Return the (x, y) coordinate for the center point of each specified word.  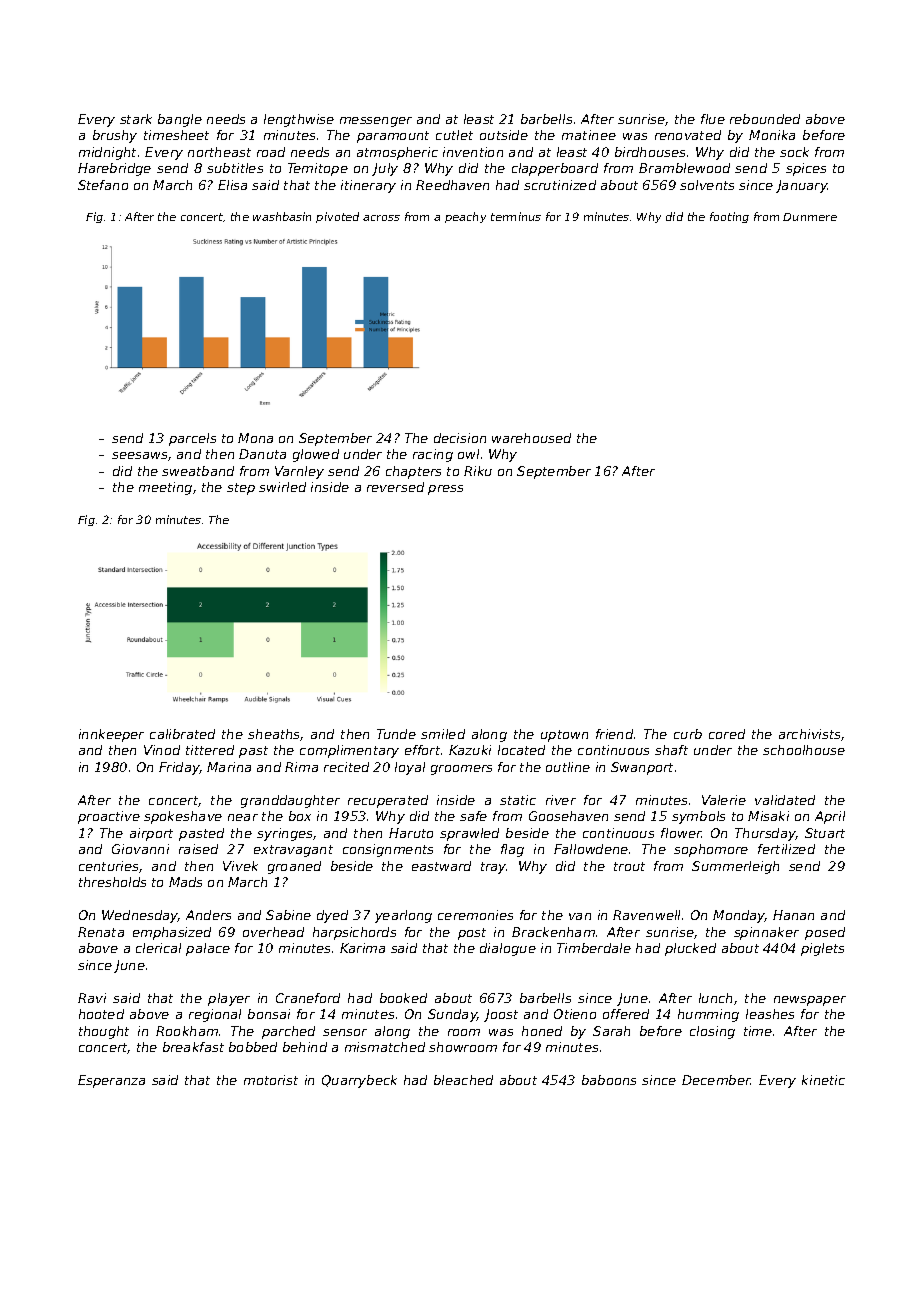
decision (460, 438)
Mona (255, 438)
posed (825, 933)
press (445, 490)
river (561, 800)
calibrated (182, 734)
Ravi (92, 998)
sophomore (711, 850)
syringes (284, 834)
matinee (589, 135)
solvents (707, 185)
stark (136, 119)
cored (727, 734)
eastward (441, 866)
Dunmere (810, 217)
